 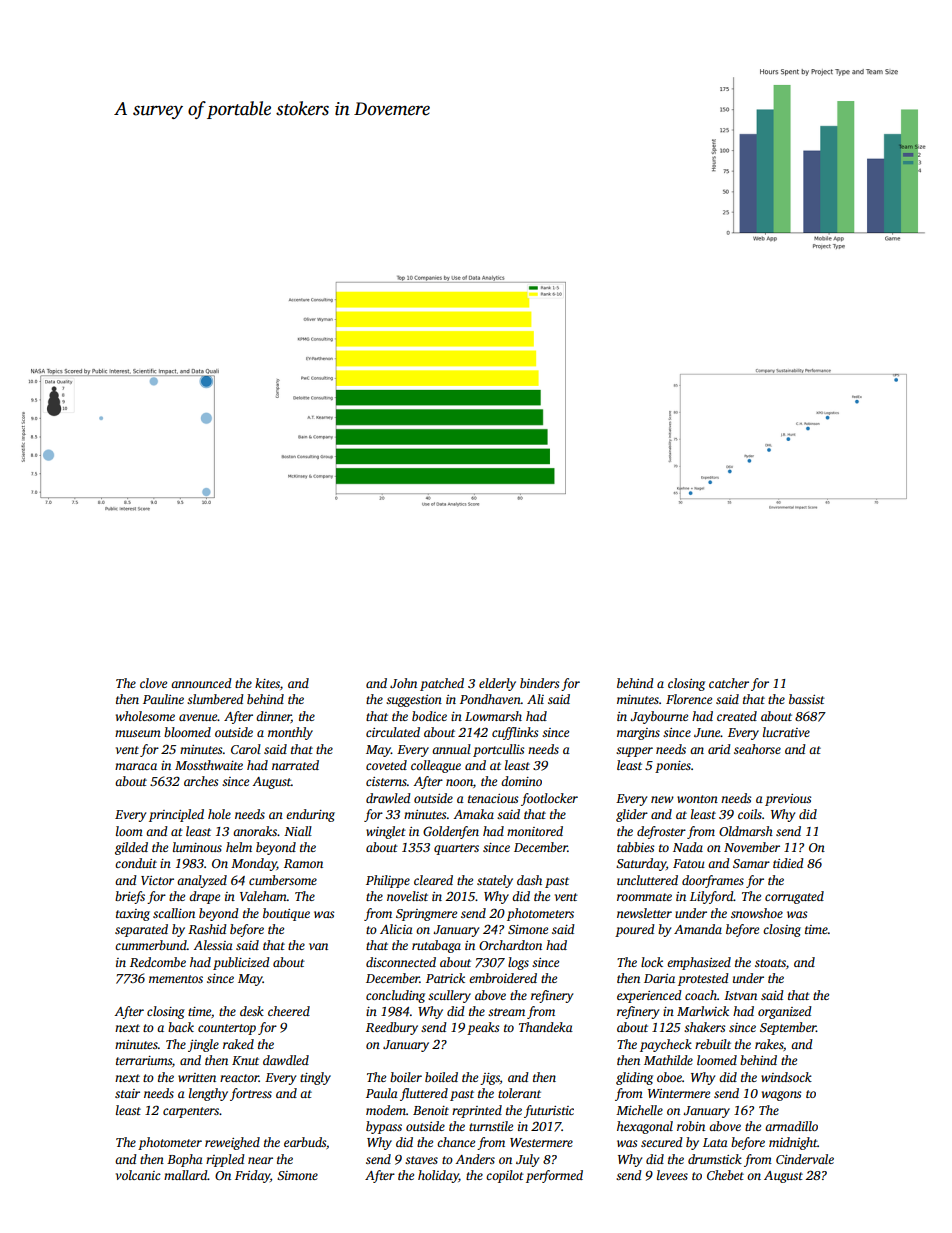 I want to click on Alicia, so click(x=396, y=929).
